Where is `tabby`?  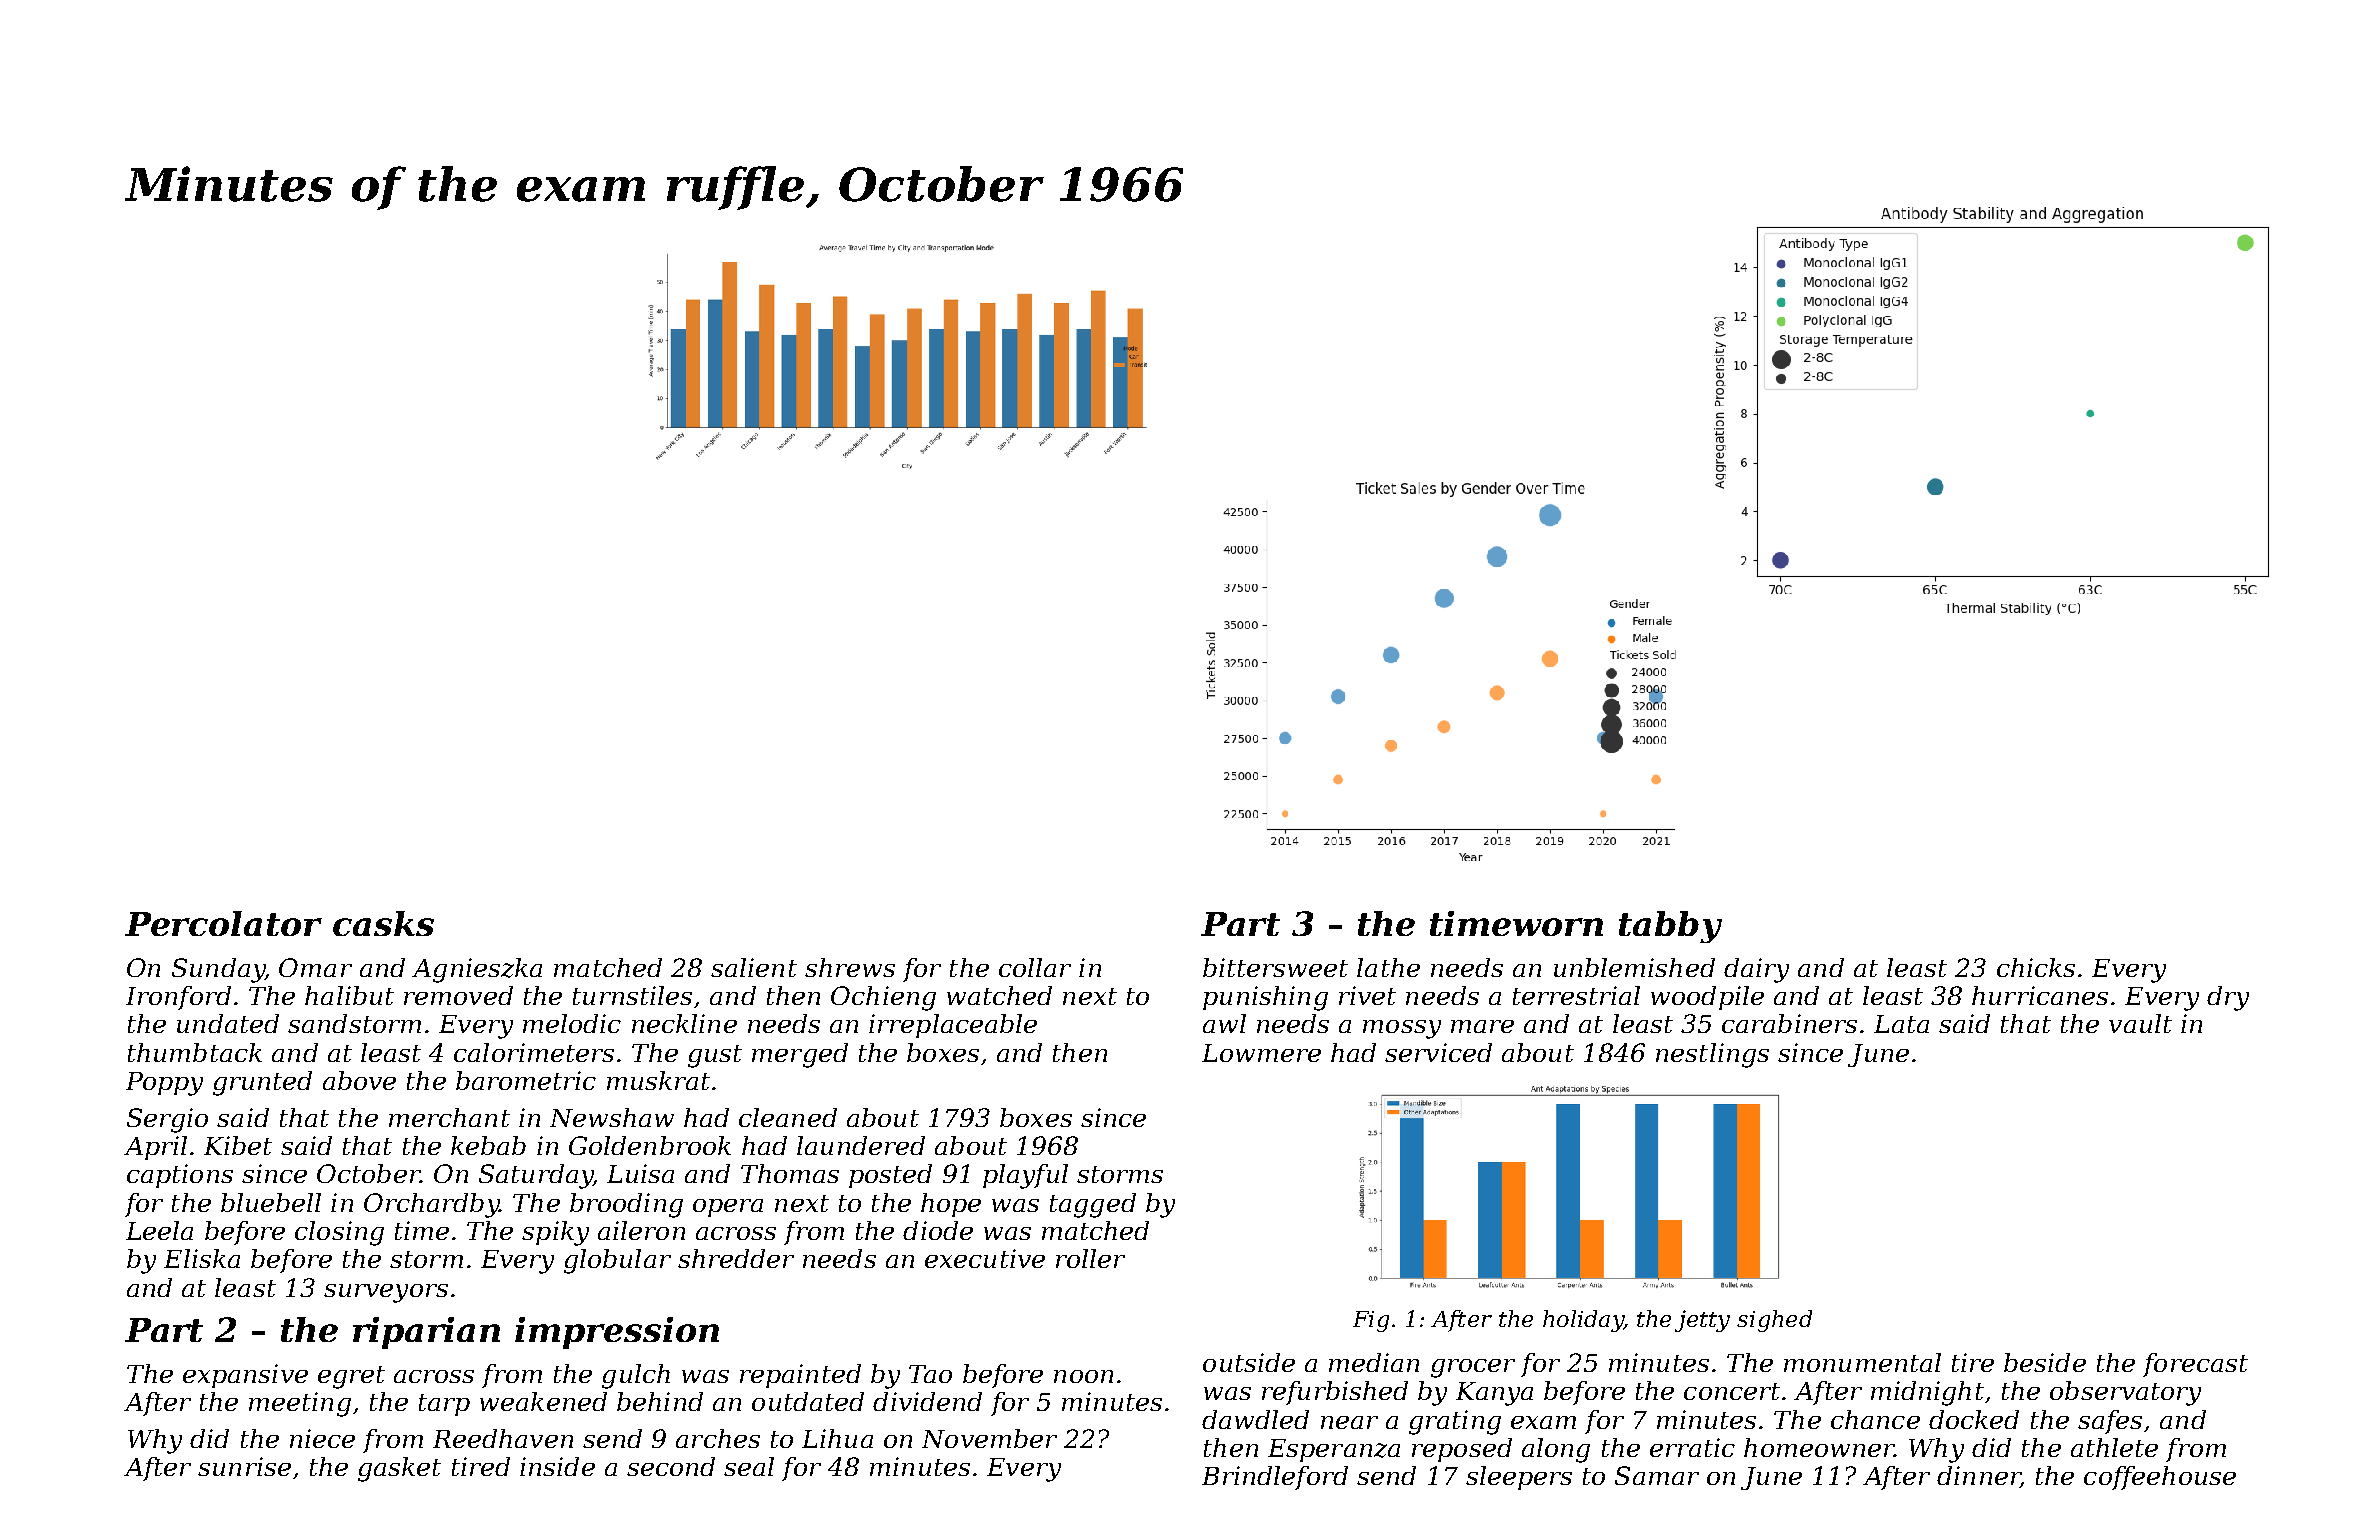 tabby is located at coordinates (1670, 927).
